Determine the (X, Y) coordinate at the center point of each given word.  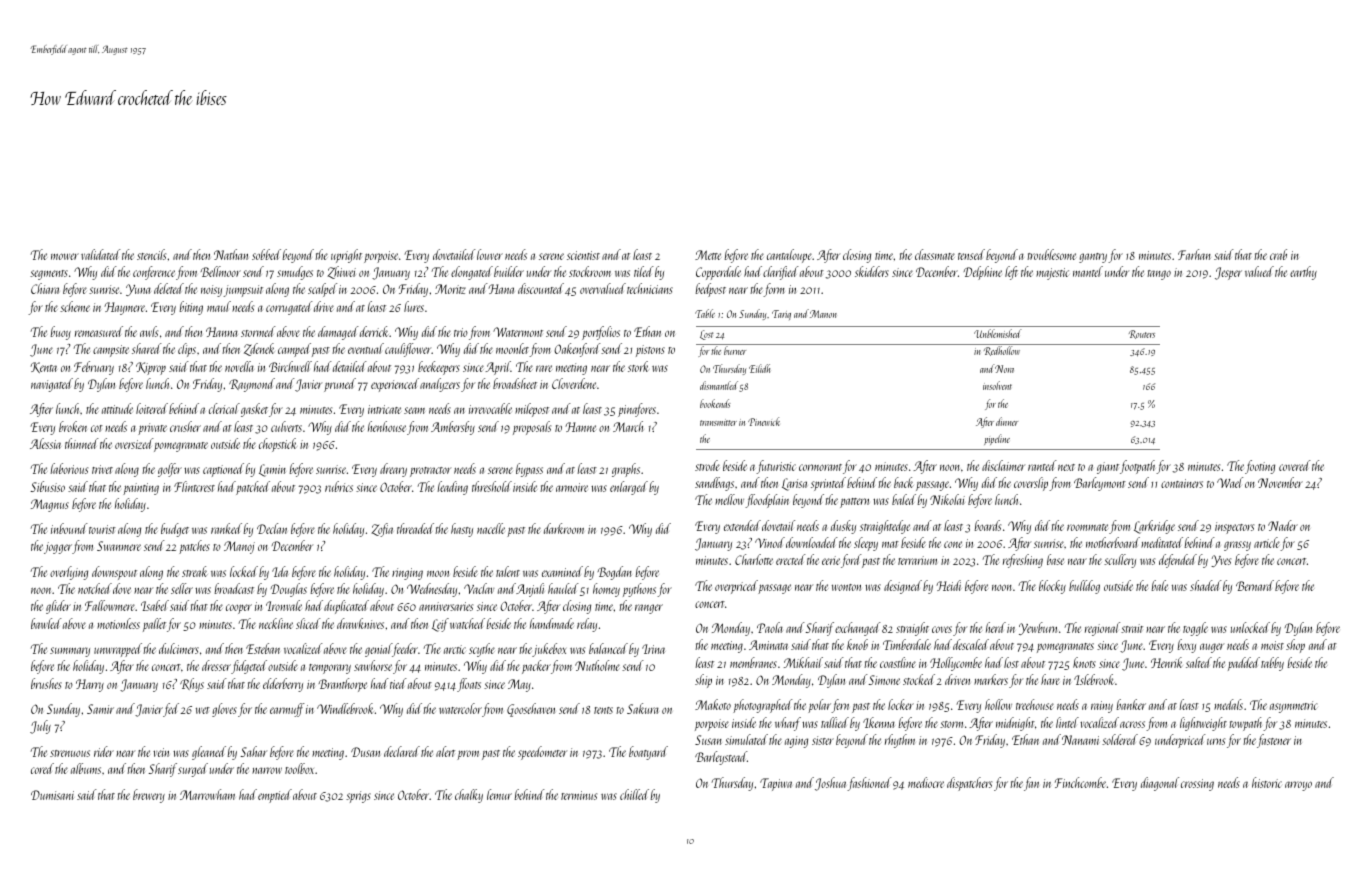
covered (1295, 465)
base (1055, 559)
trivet (102, 469)
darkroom (564, 528)
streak (195, 571)
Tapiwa (776, 784)
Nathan (231, 254)
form (774, 290)
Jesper (1228, 273)
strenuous (70, 753)
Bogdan (615, 573)
